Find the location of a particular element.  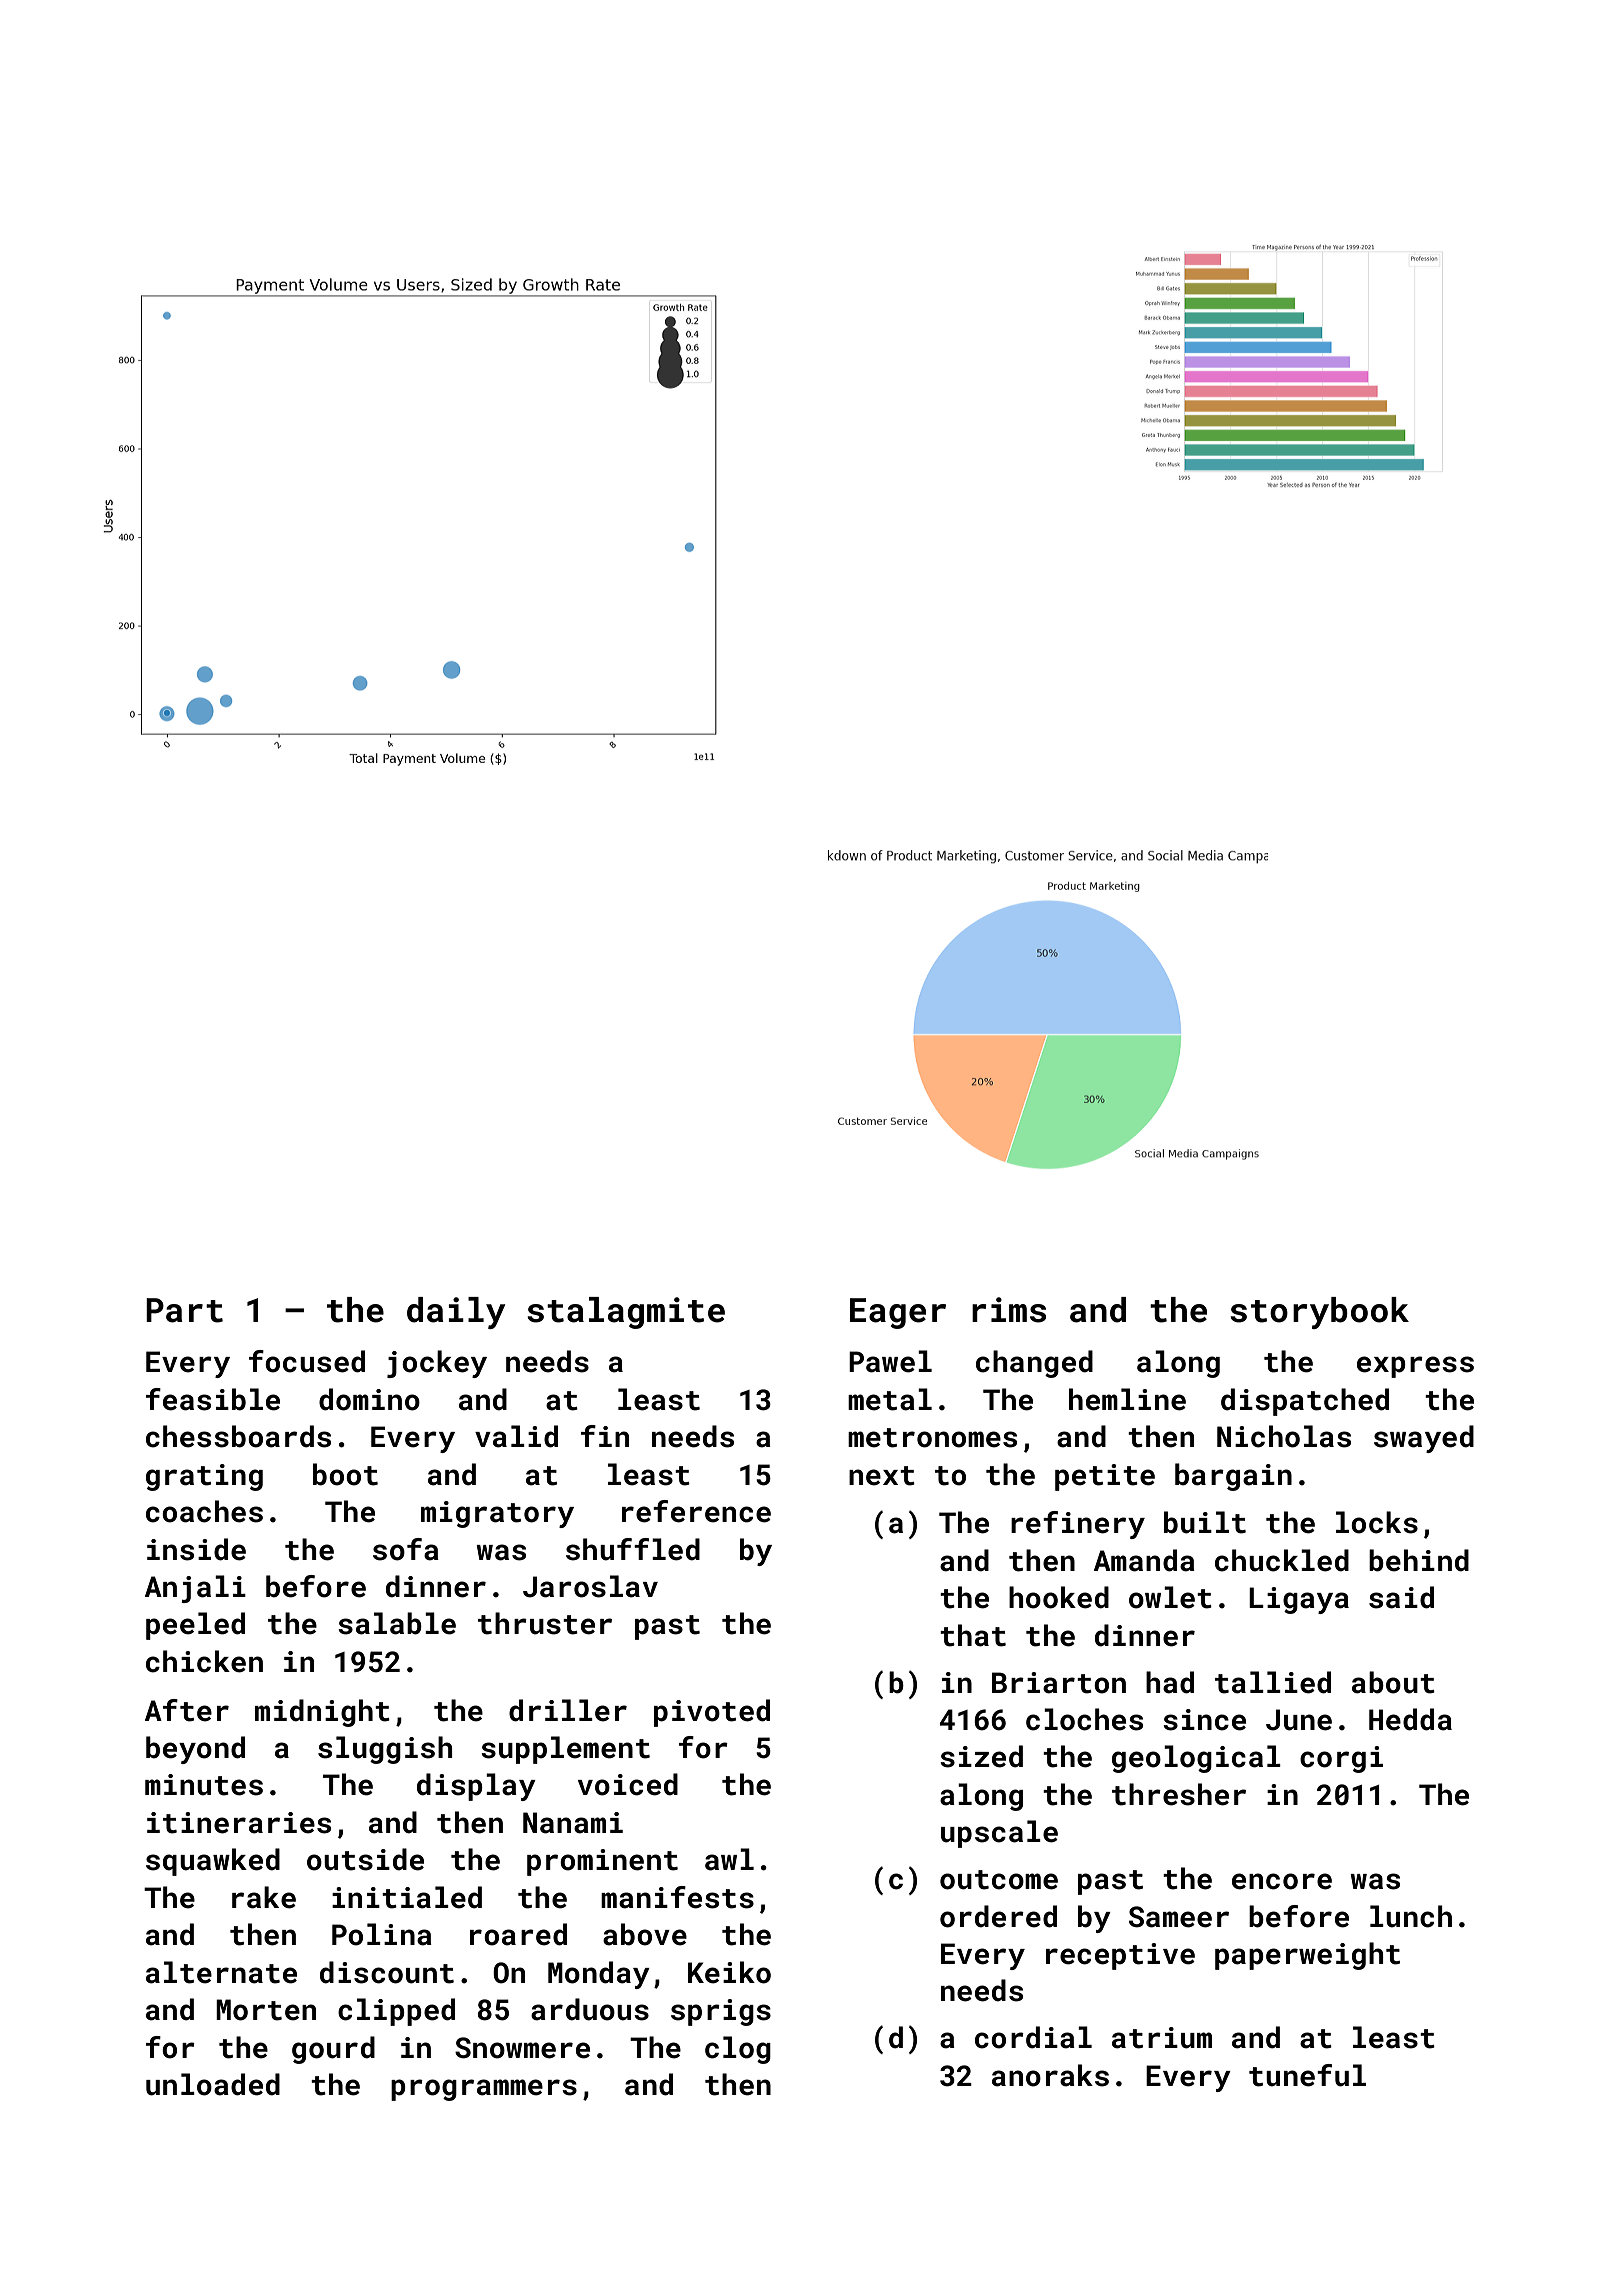

domino is located at coordinates (369, 1399).
